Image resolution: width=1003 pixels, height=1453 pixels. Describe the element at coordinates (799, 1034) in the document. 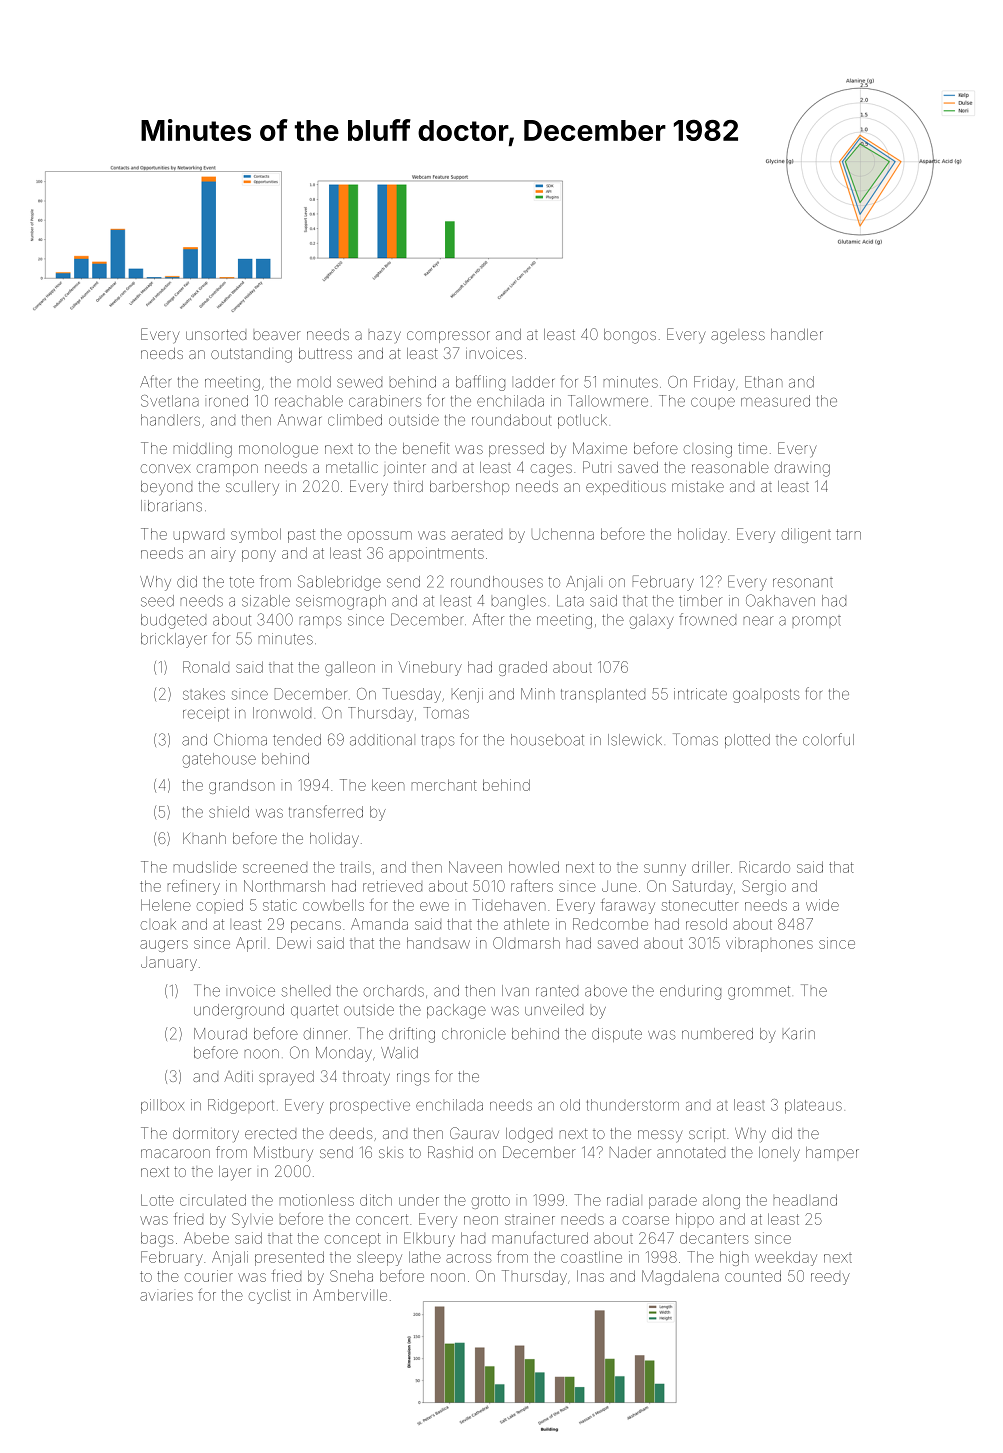

I see `Karin` at that location.
